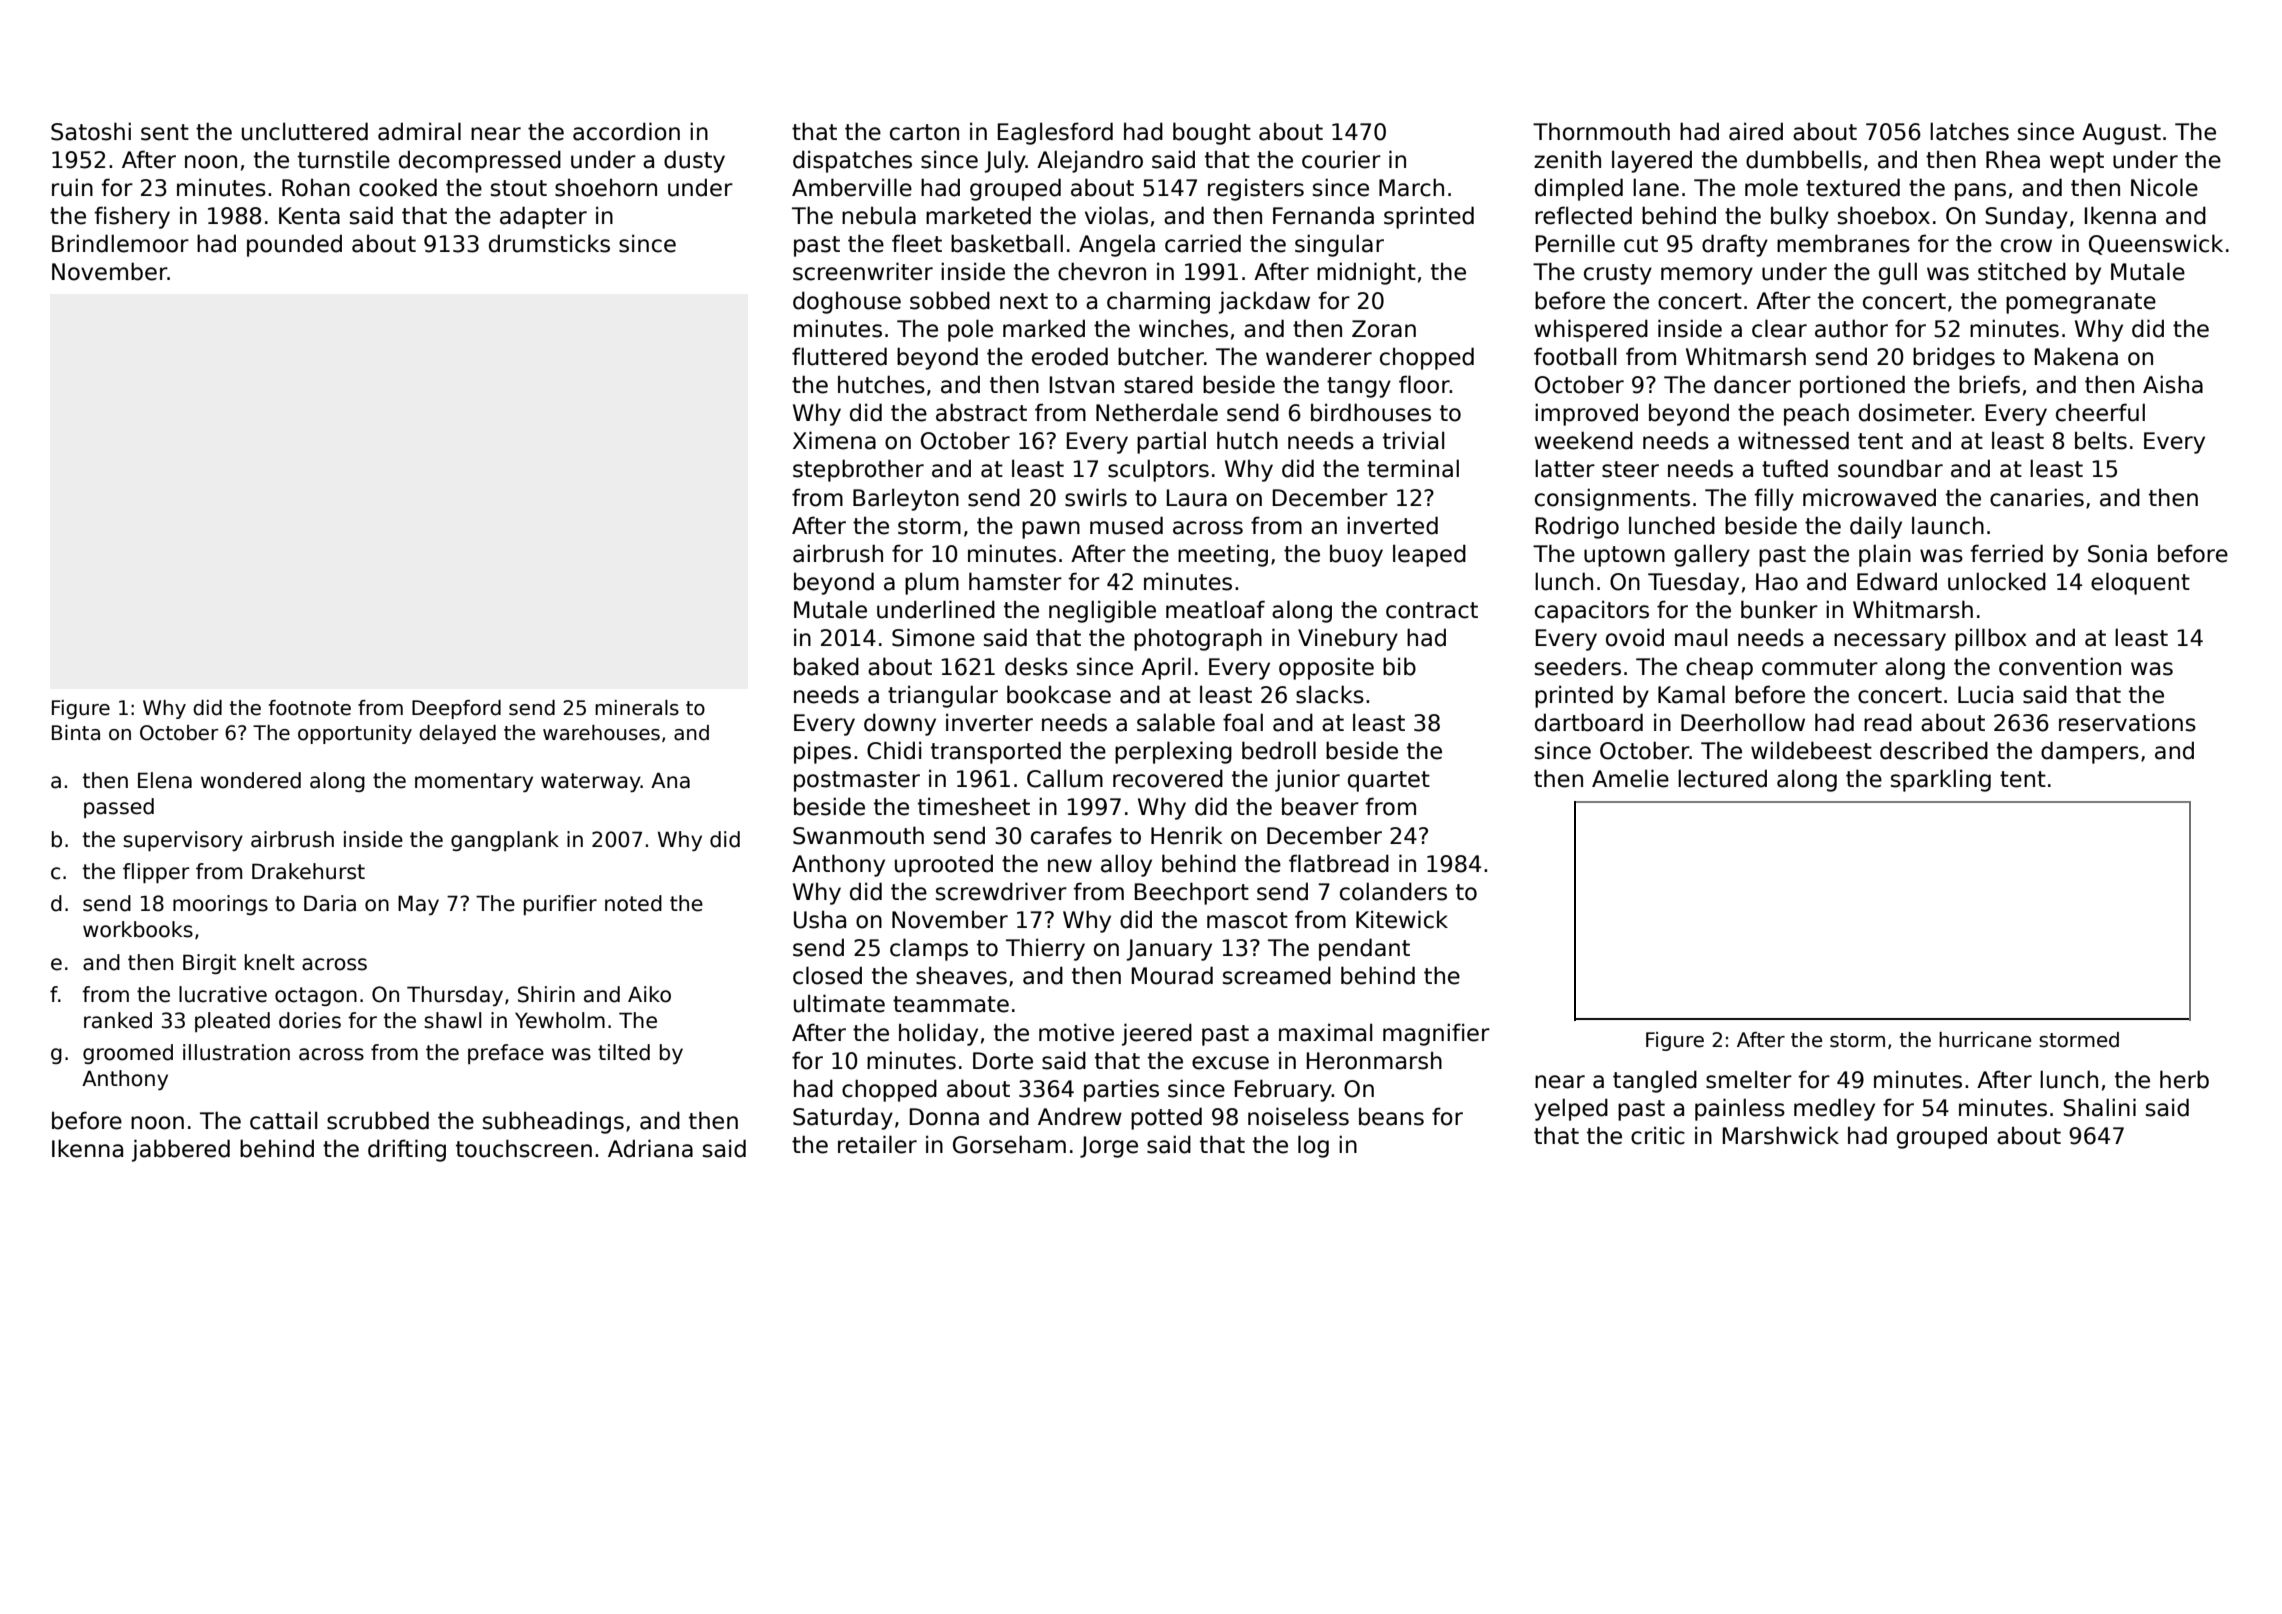 The image size is (2282, 1614). I want to click on bought, so click(1212, 133).
